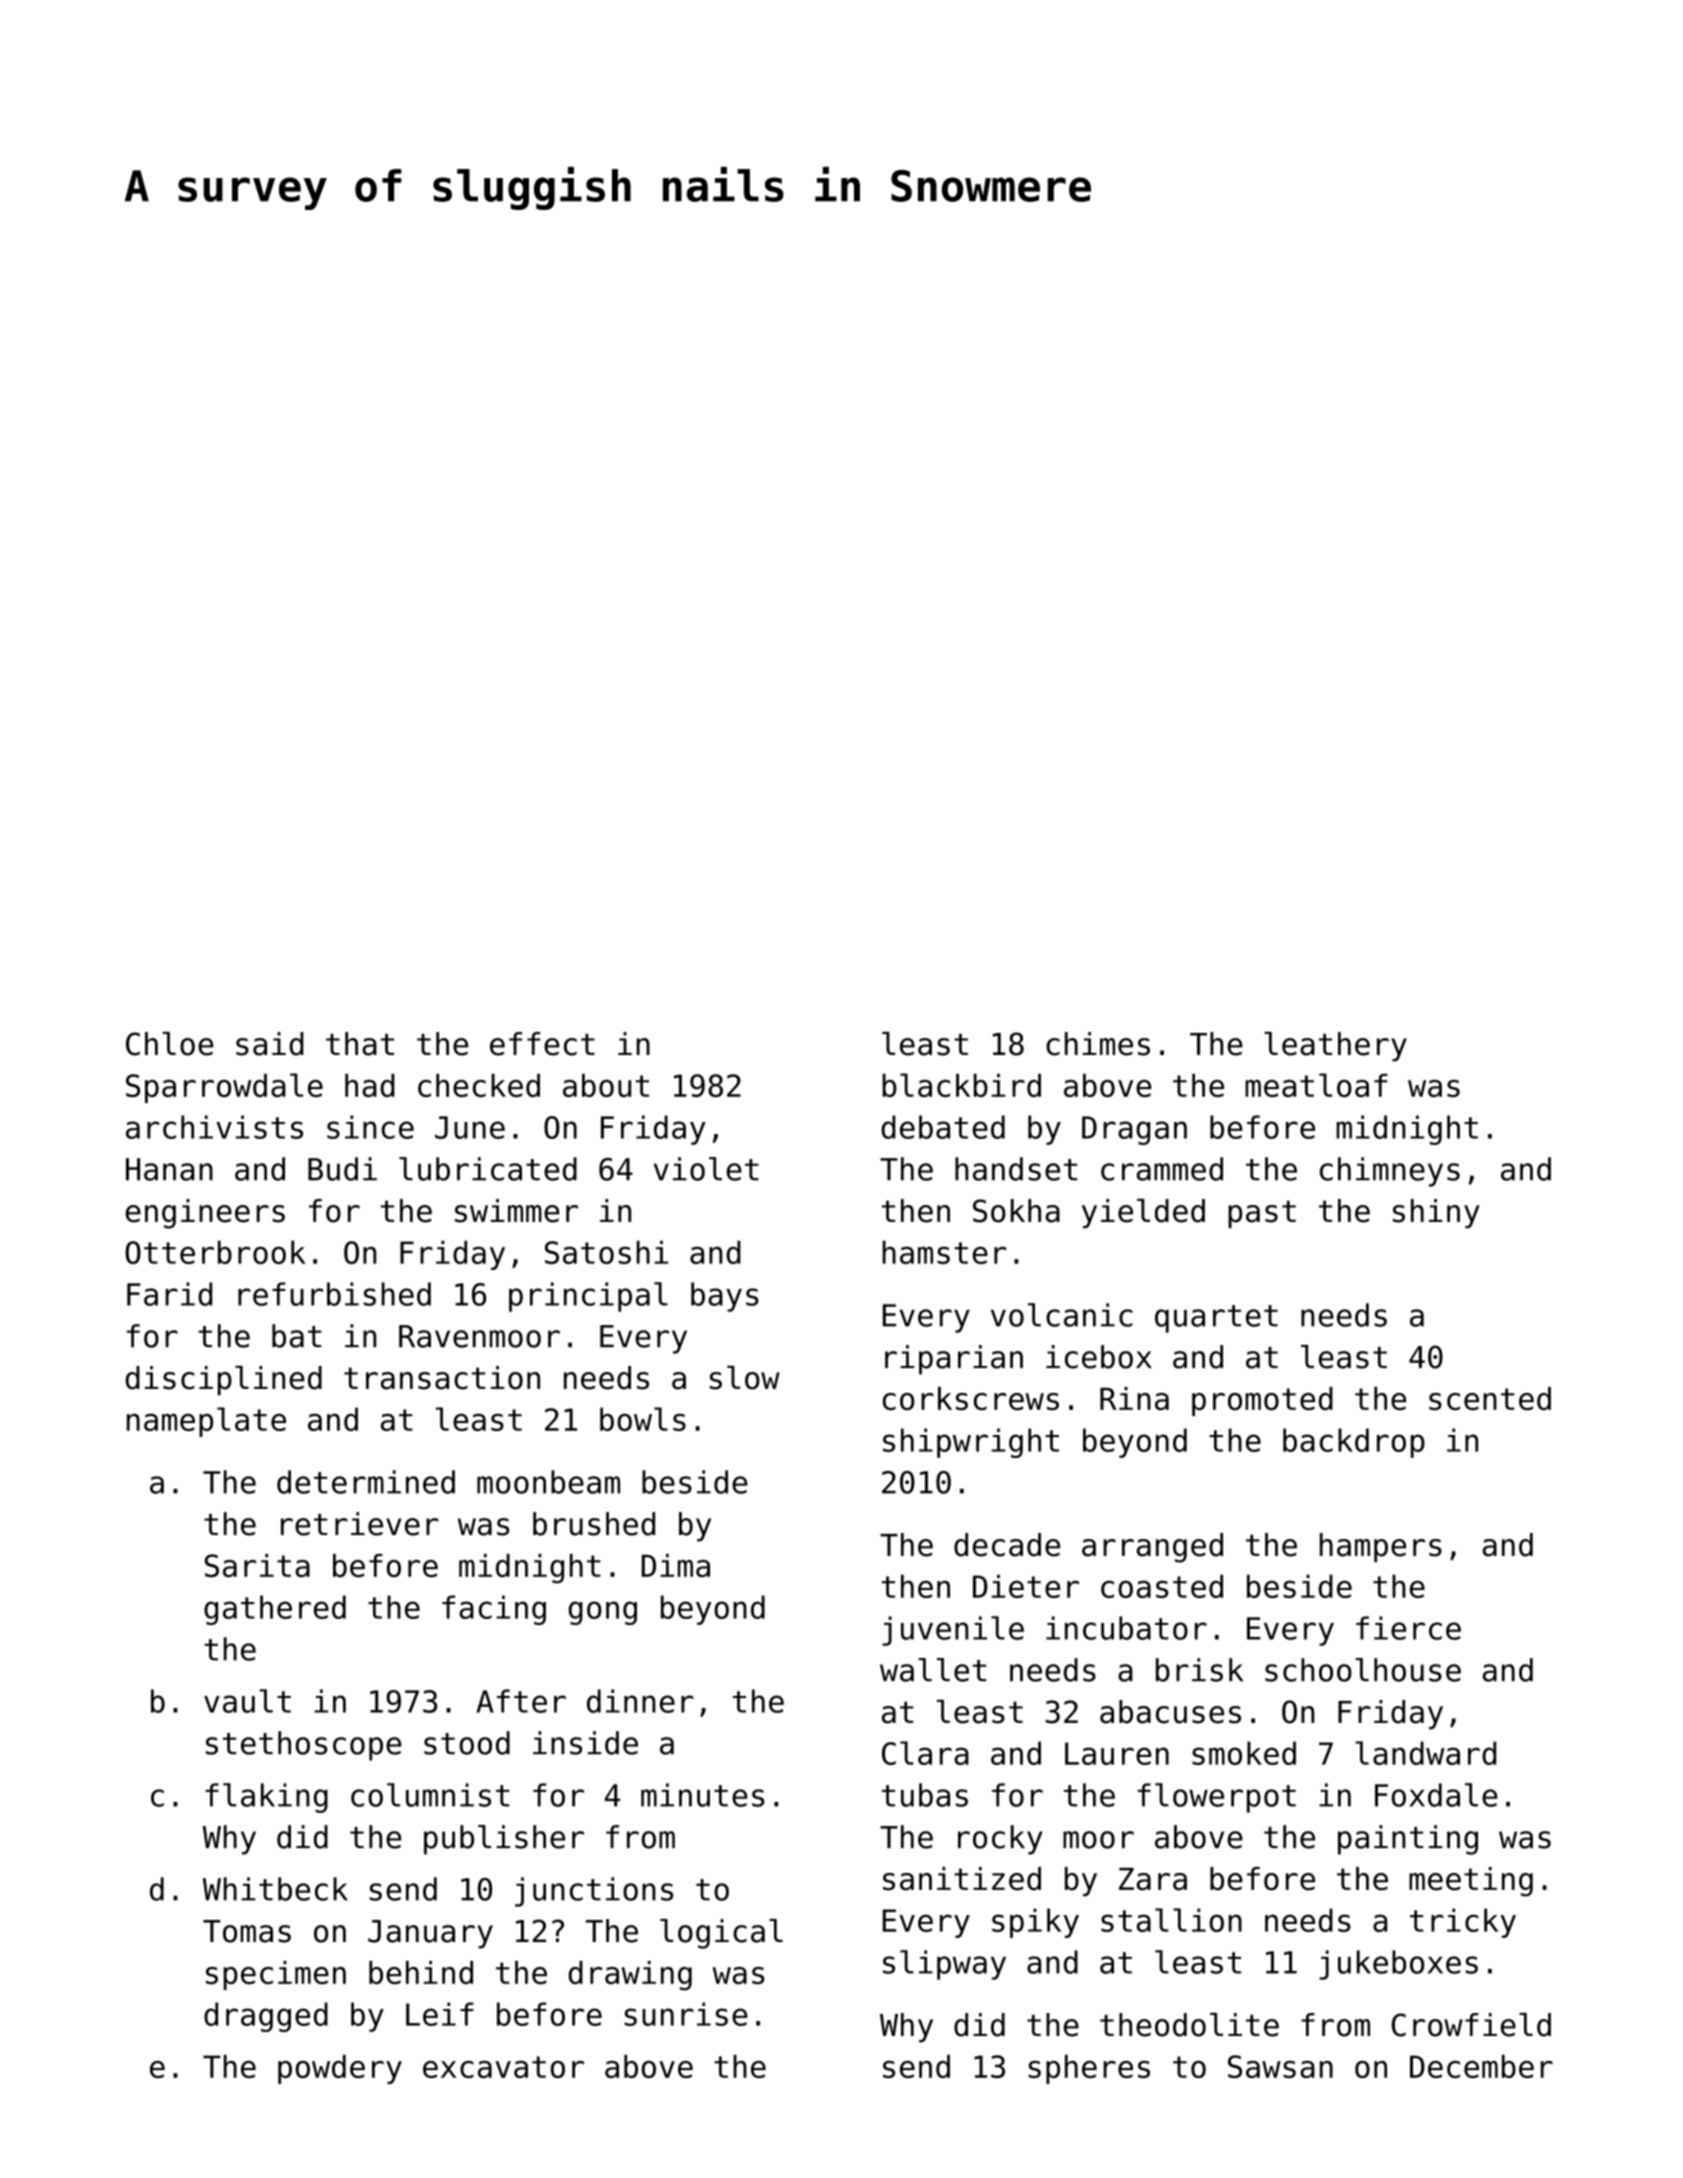  Describe the element at coordinates (224, 1088) in the document. I see `Sparrowdale` at that location.
